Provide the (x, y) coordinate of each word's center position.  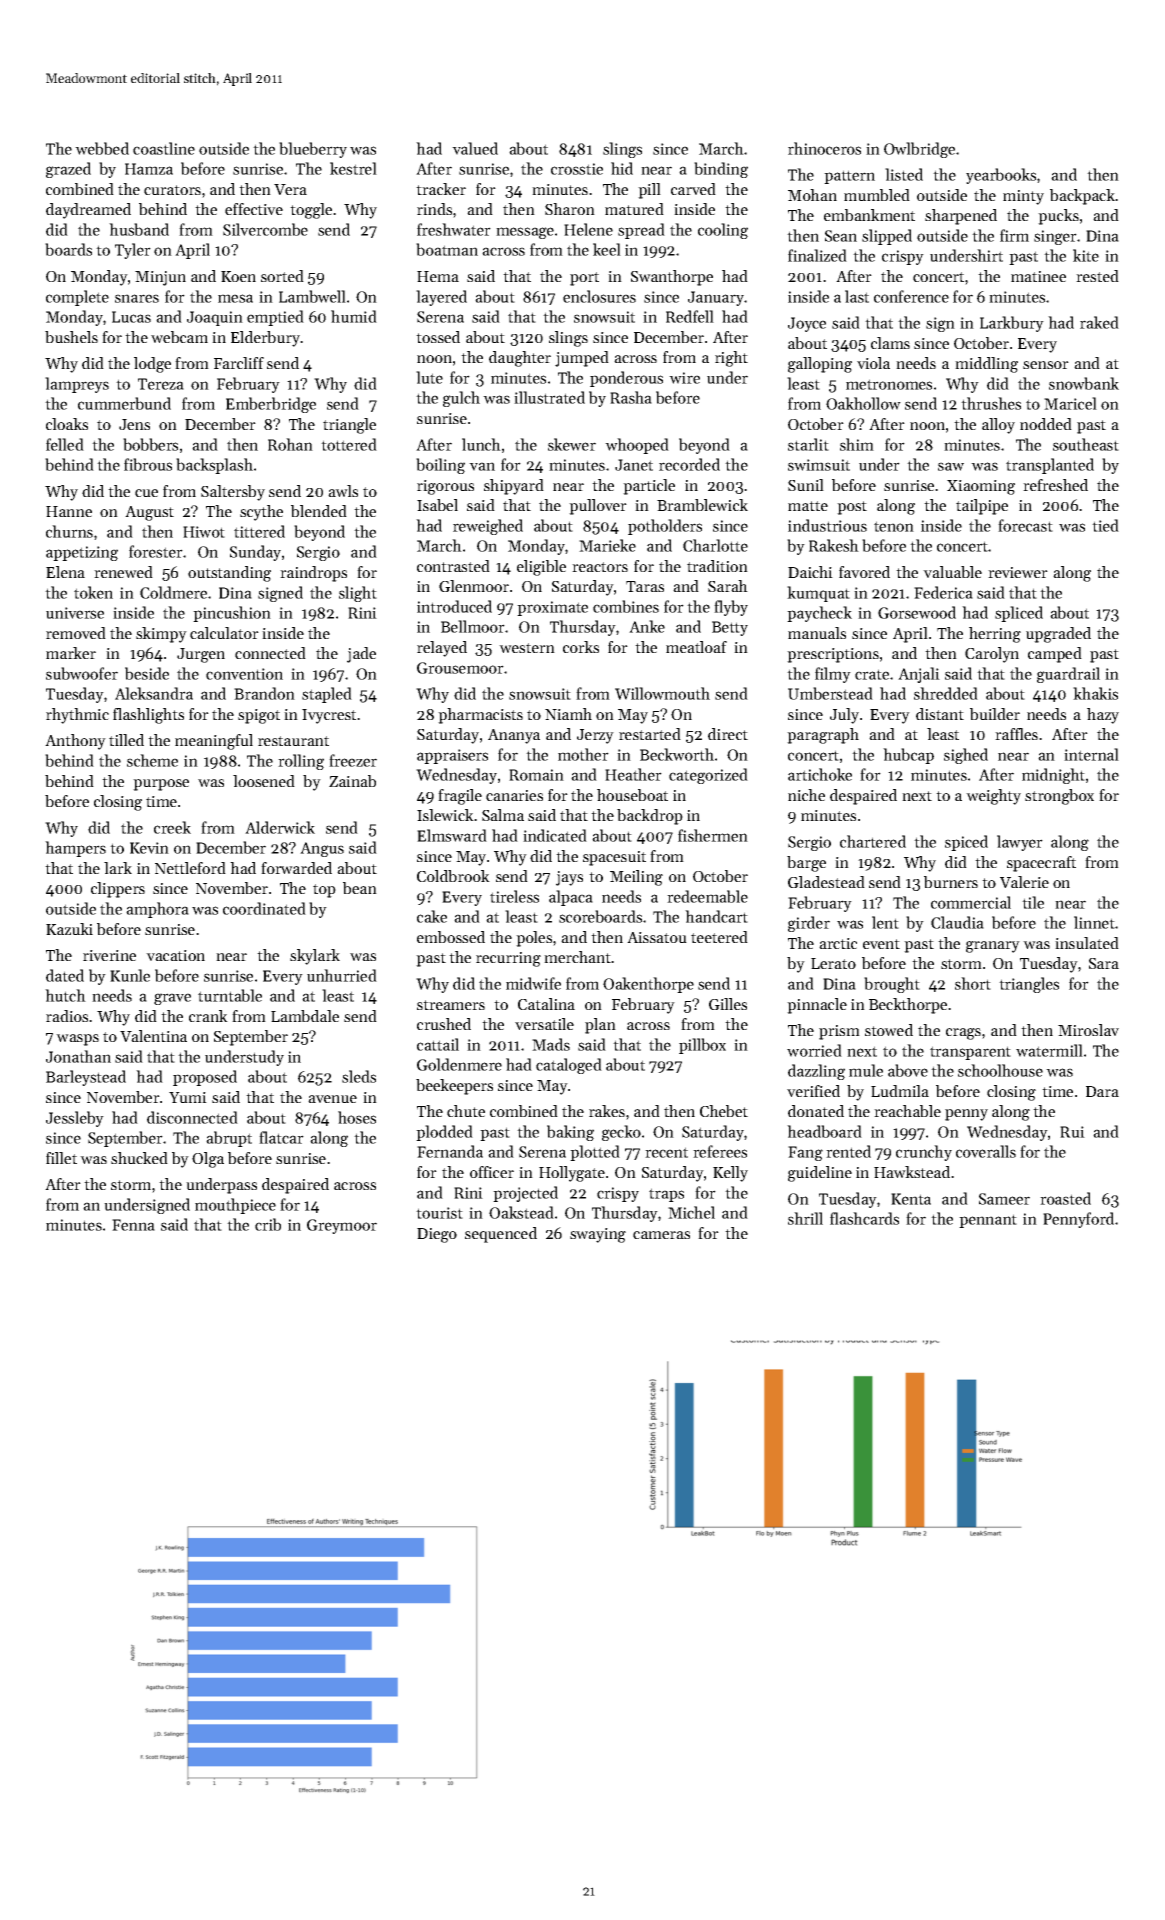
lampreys (77, 385)
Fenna (133, 1225)
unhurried (342, 975)
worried (814, 1050)
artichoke (820, 774)
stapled (327, 695)
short (973, 983)
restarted (650, 734)
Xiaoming (981, 487)
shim (857, 444)
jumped (582, 359)
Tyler (133, 251)
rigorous (445, 487)
